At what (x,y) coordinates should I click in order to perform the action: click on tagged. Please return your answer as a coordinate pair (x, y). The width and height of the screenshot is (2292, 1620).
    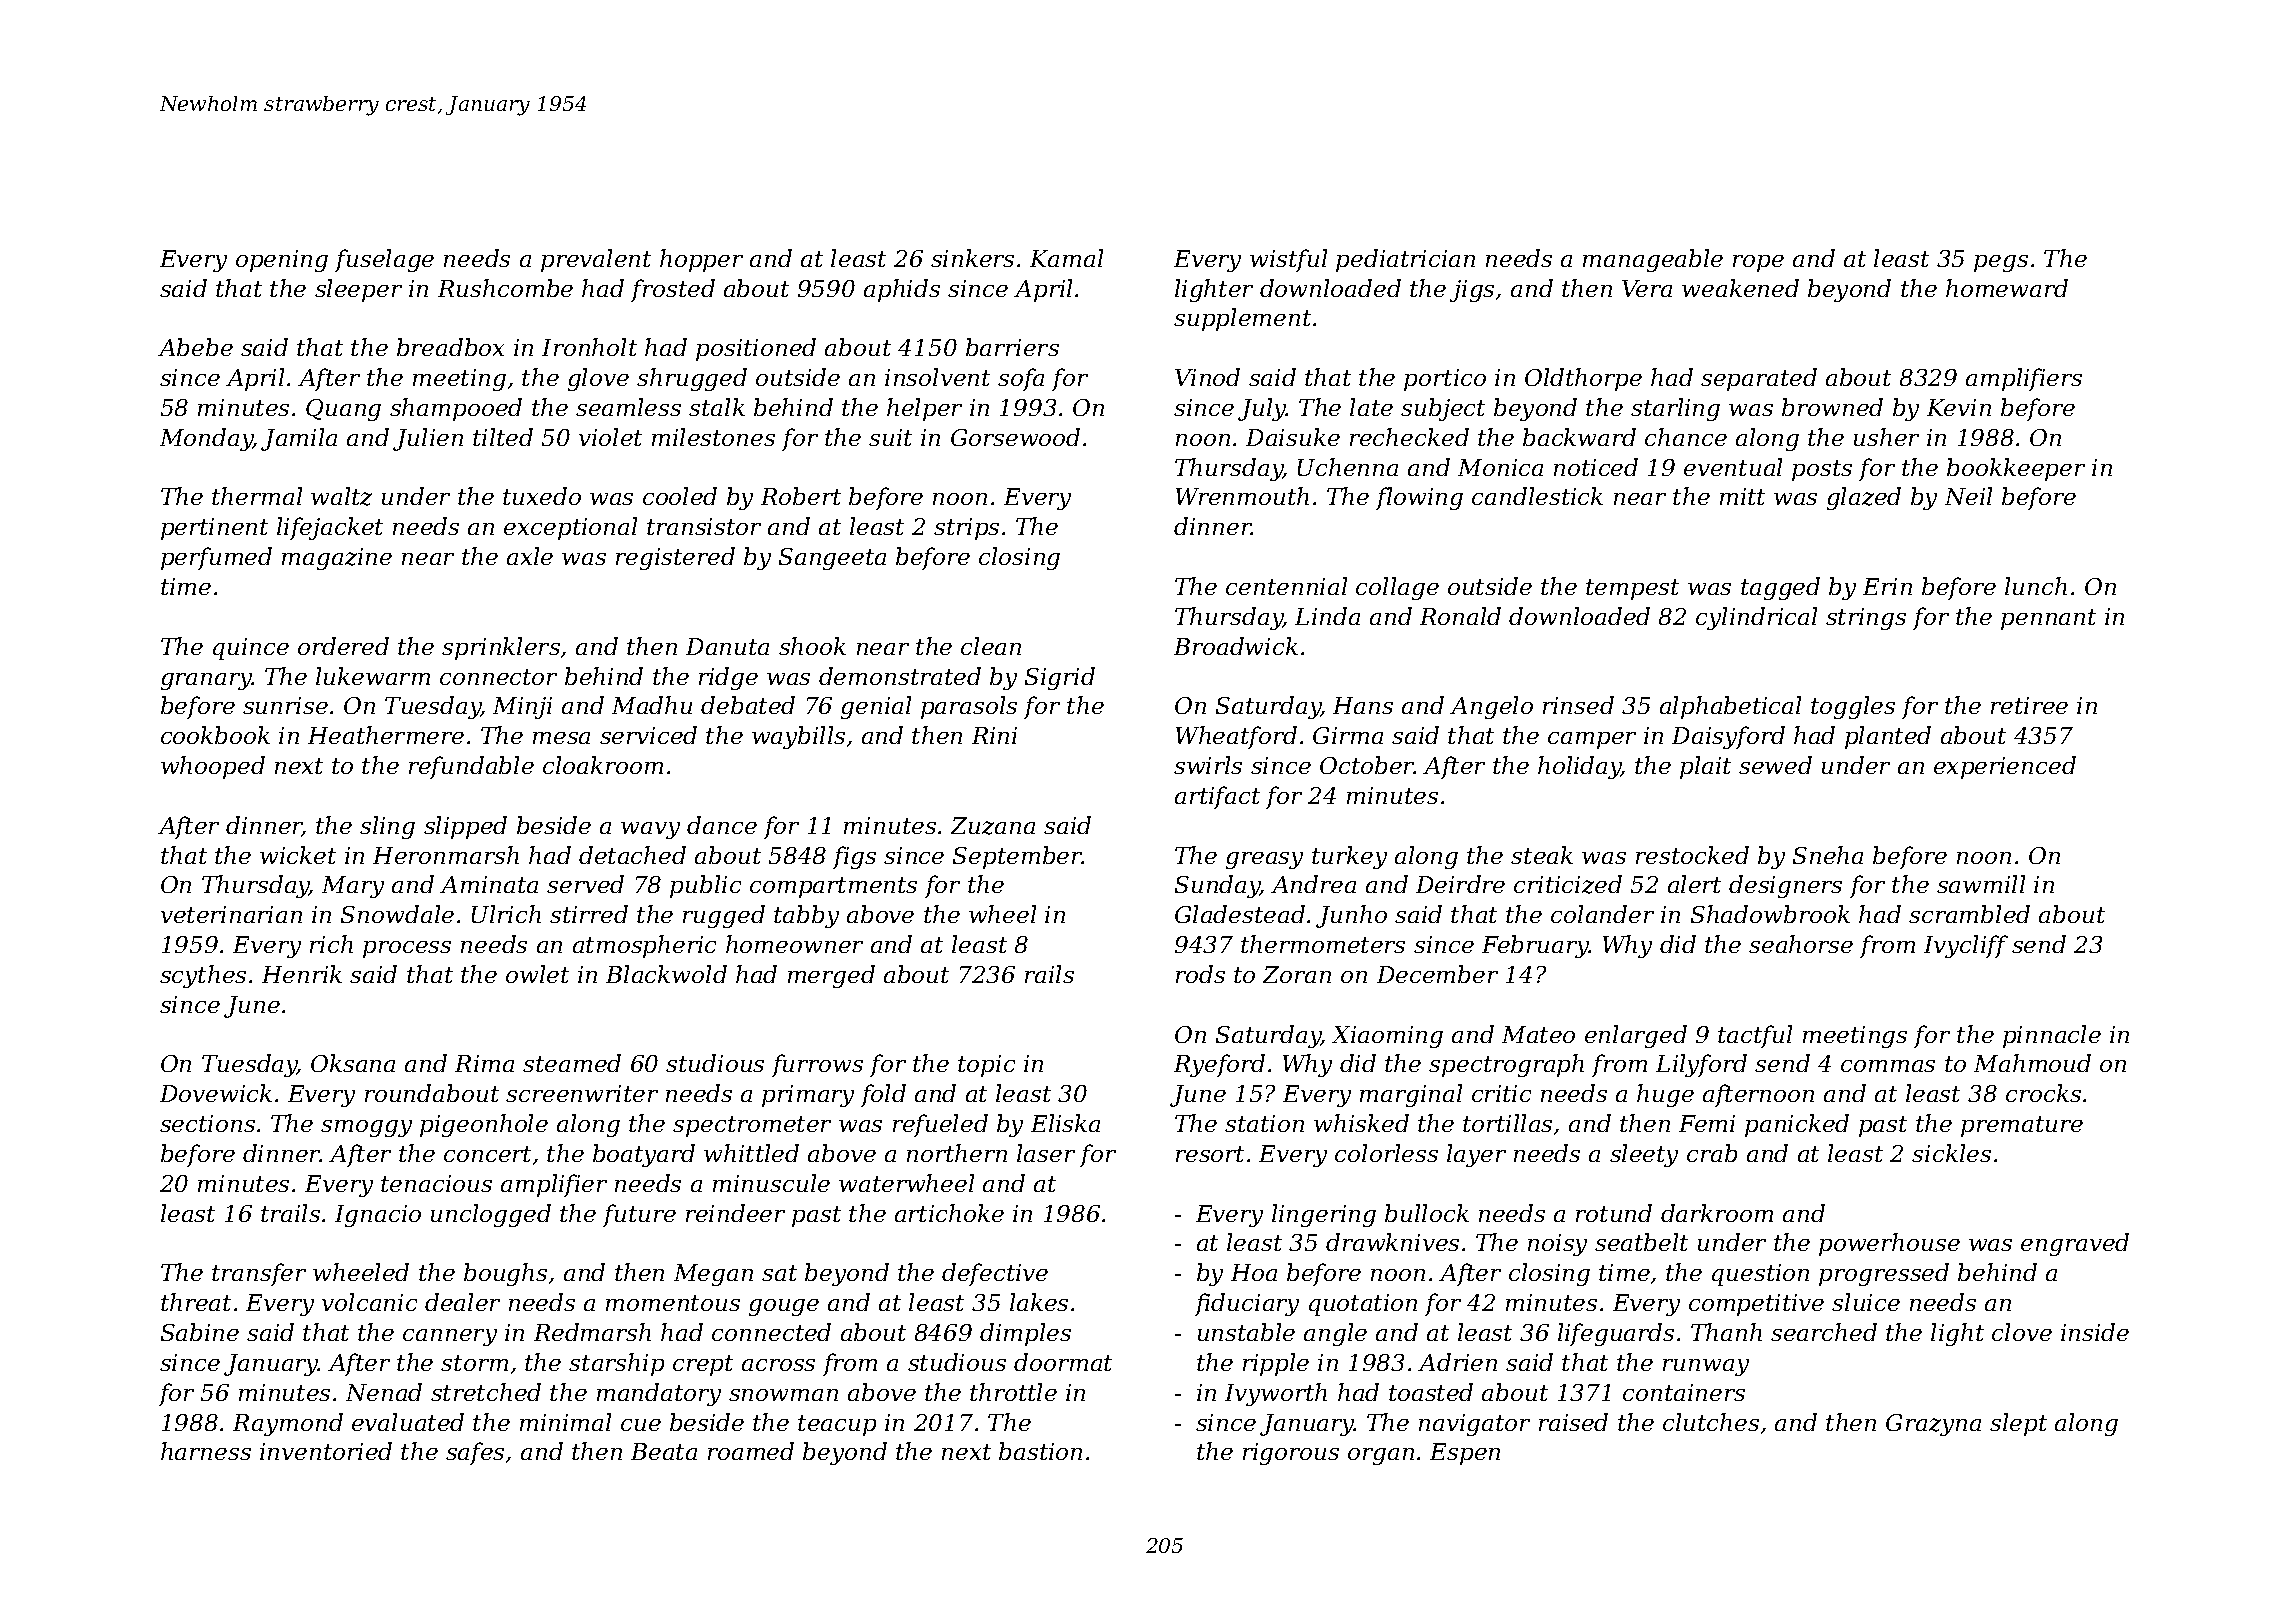
    Looking at the image, I should click on (1780, 588).
